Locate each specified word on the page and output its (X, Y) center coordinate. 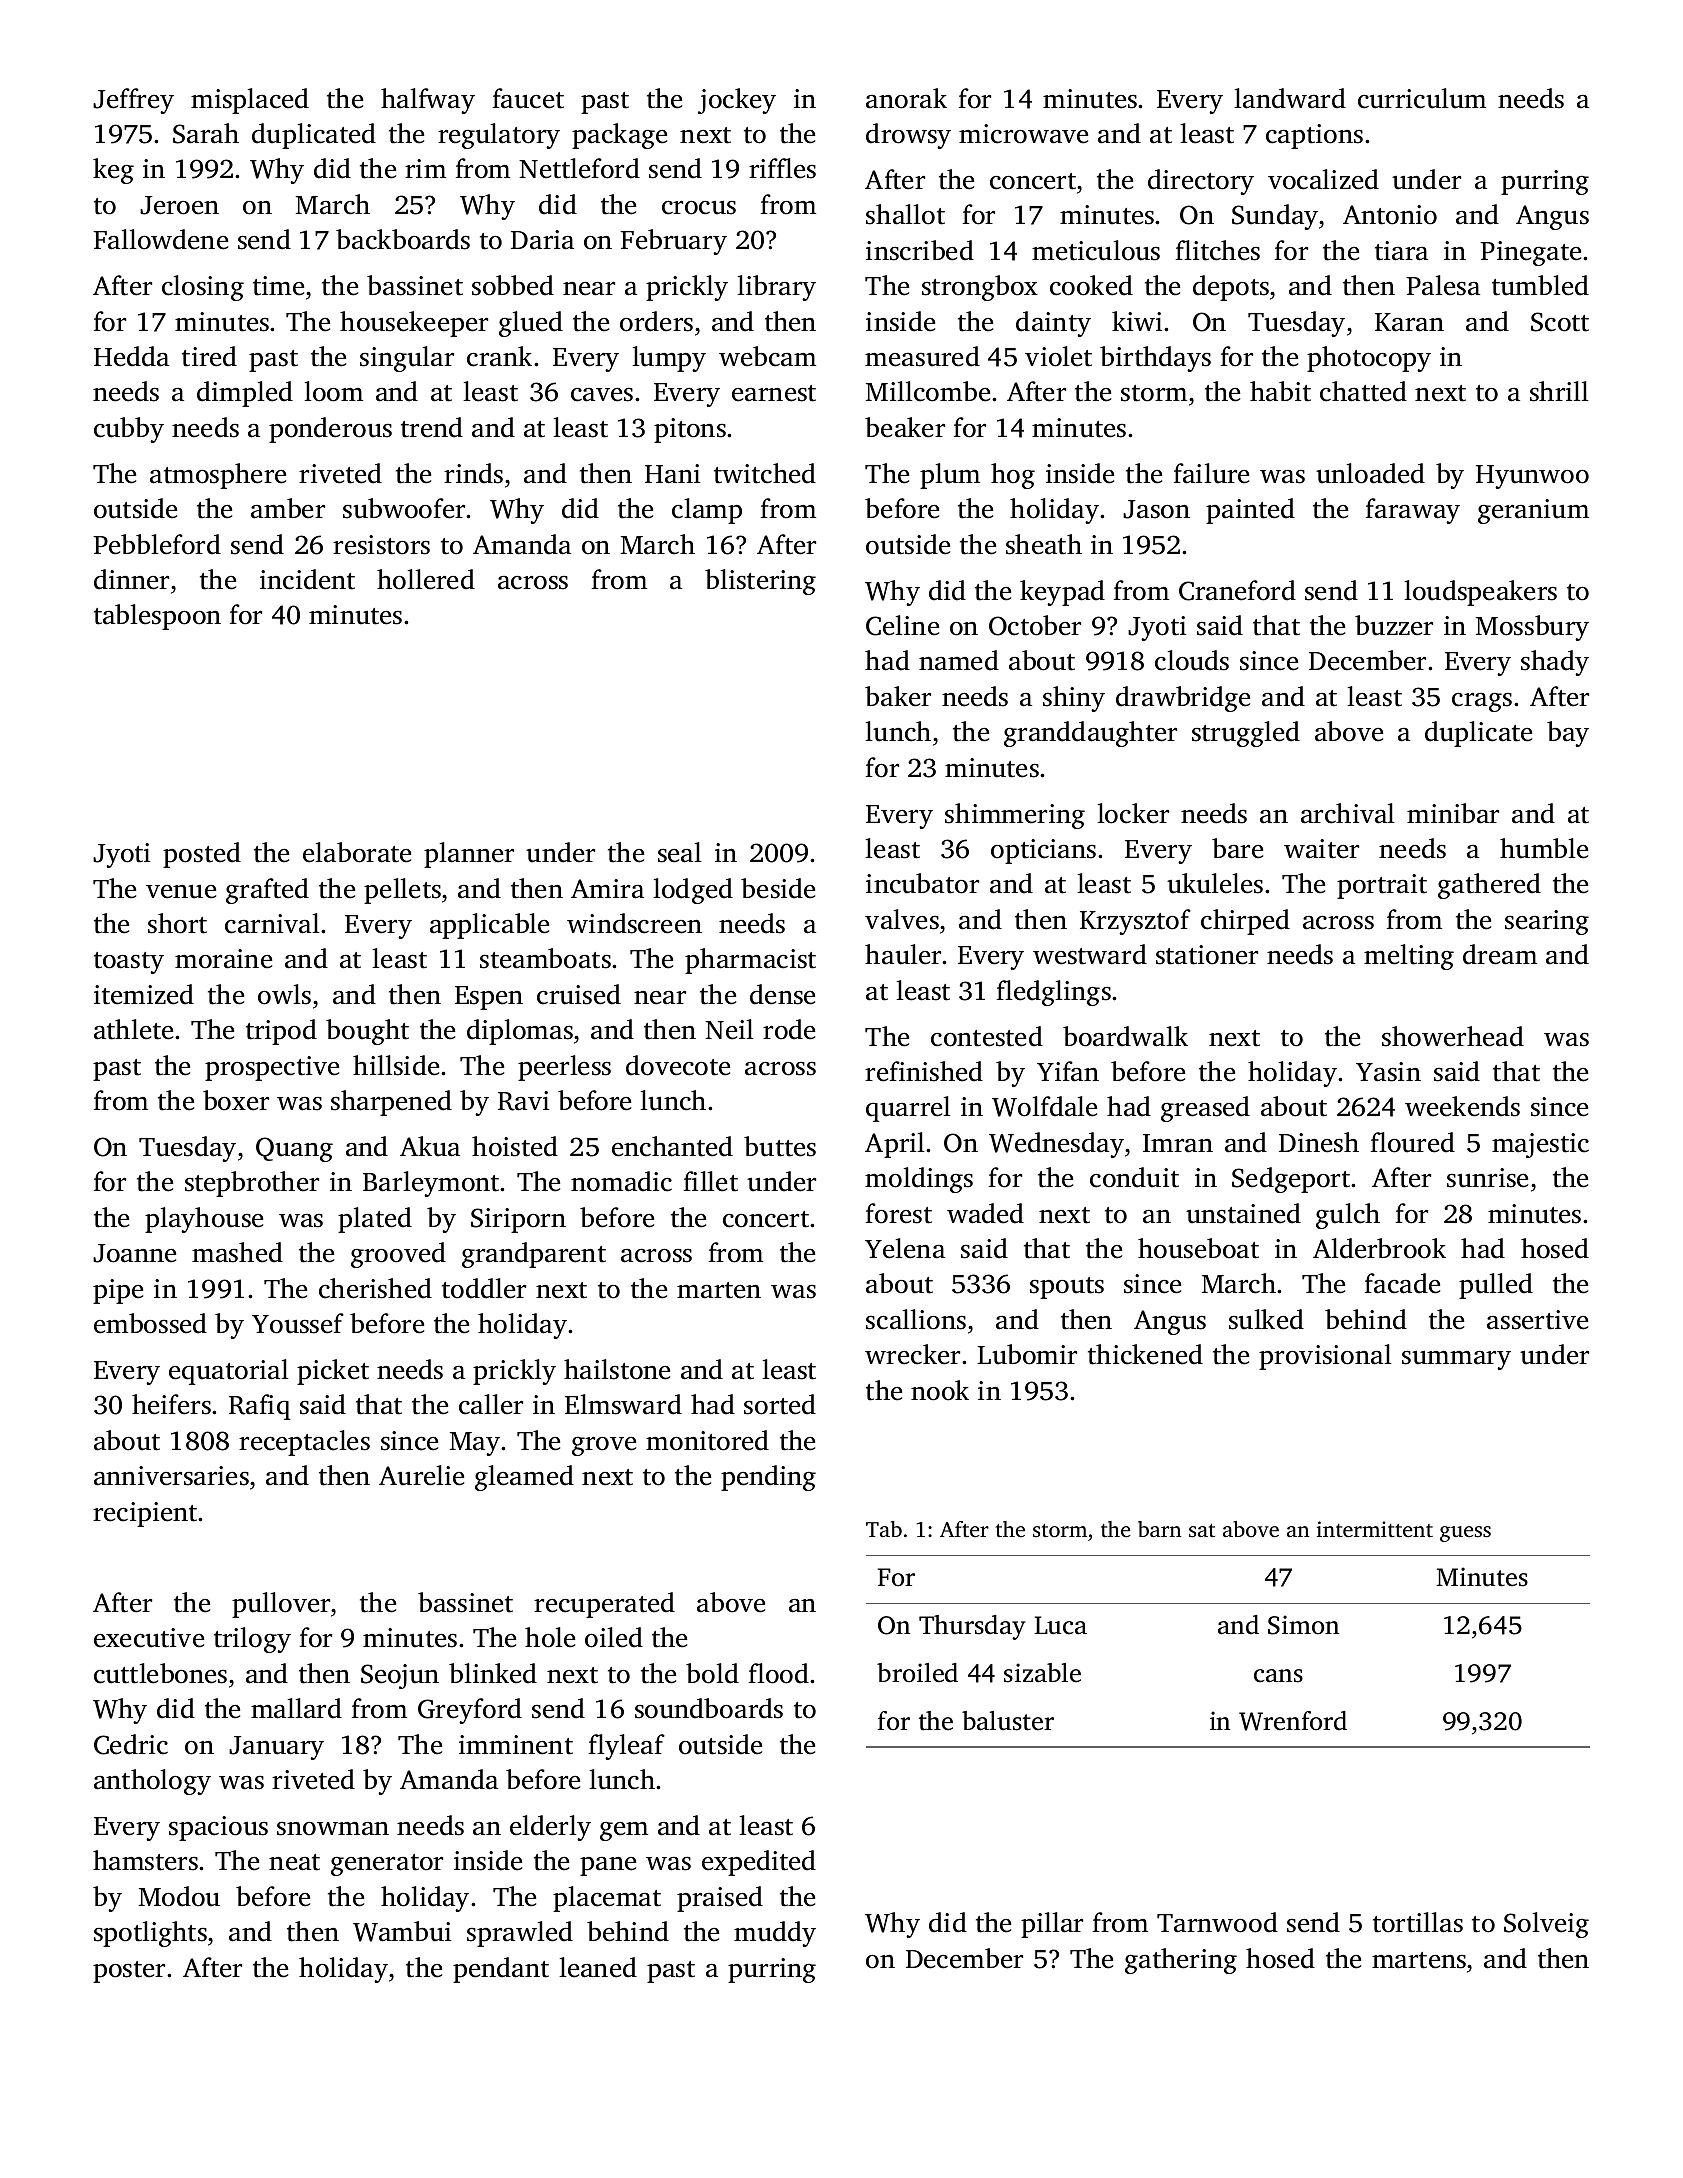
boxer (236, 1100)
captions (1314, 136)
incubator (922, 883)
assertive (1537, 1320)
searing (1547, 922)
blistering (760, 582)
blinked (493, 1673)
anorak (906, 98)
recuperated (604, 1605)
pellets (402, 891)
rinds (473, 473)
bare (1237, 848)
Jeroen (179, 205)
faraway (1413, 511)
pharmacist (750, 961)
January (276, 1748)
